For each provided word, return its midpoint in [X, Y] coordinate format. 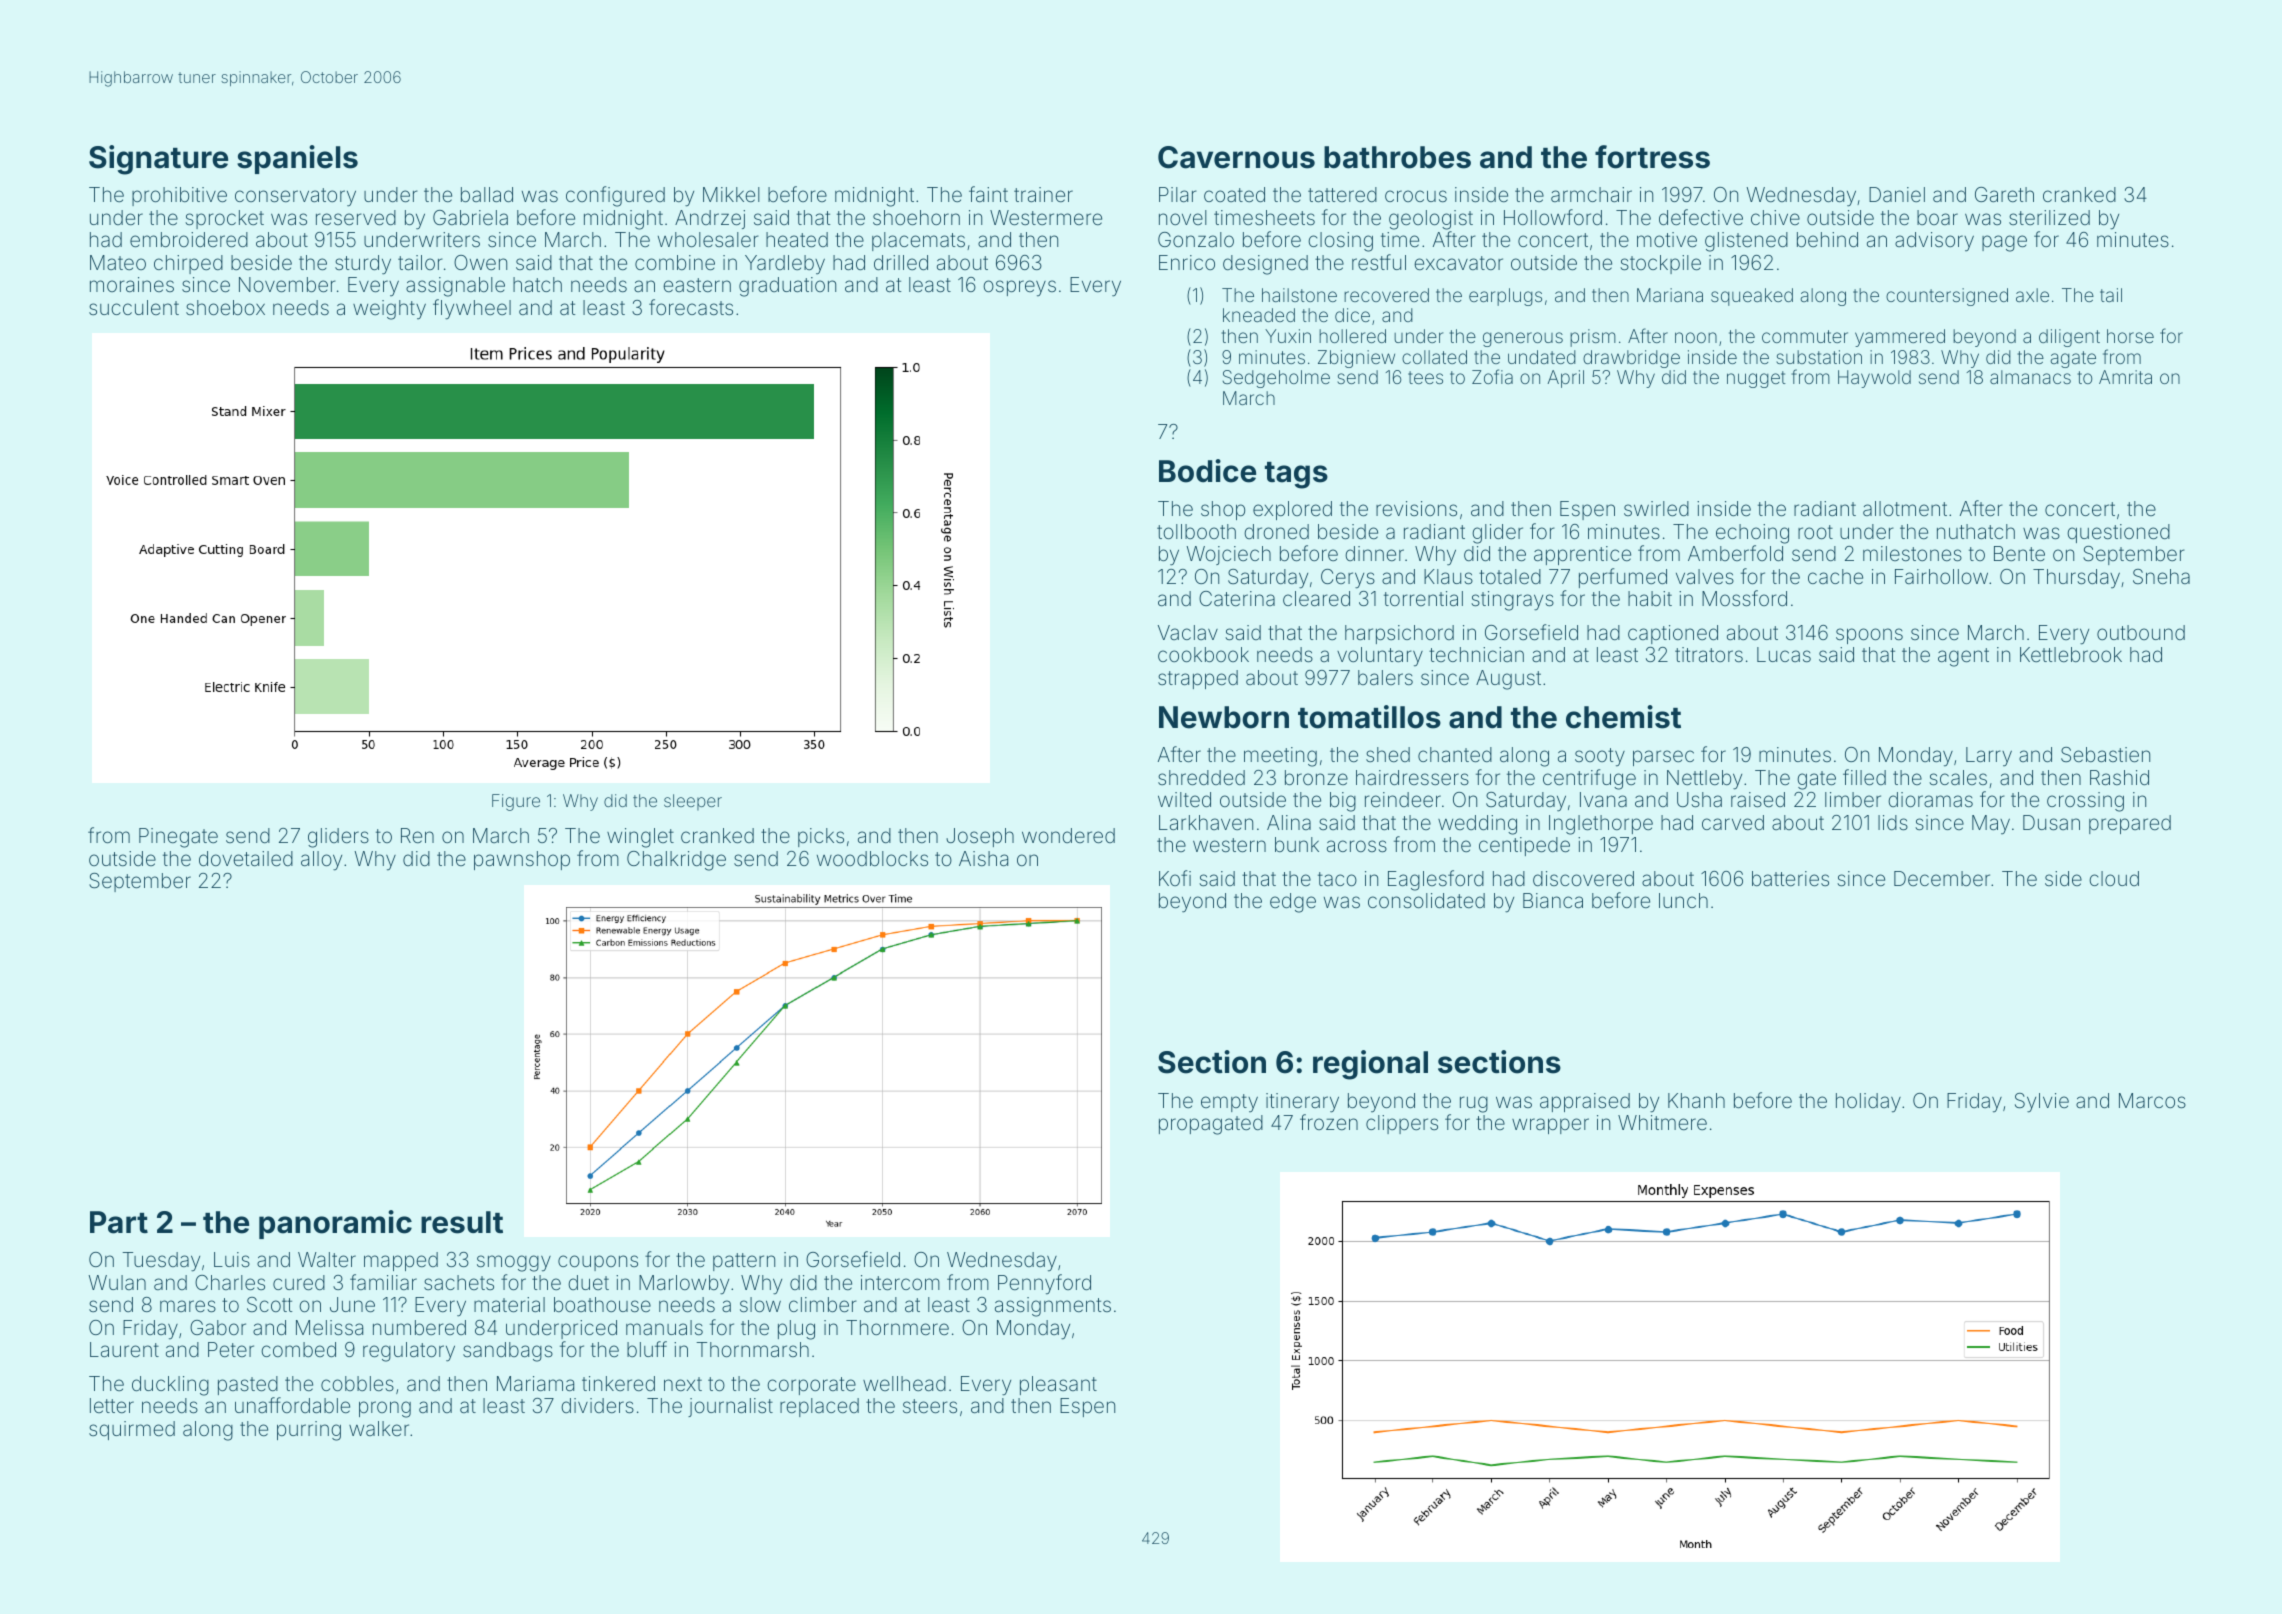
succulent [134, 307]
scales [1958, 777]
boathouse [602, 1304]
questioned [2118, 533]
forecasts [691, 307]
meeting [1280, 757]
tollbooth [1196, 531]
